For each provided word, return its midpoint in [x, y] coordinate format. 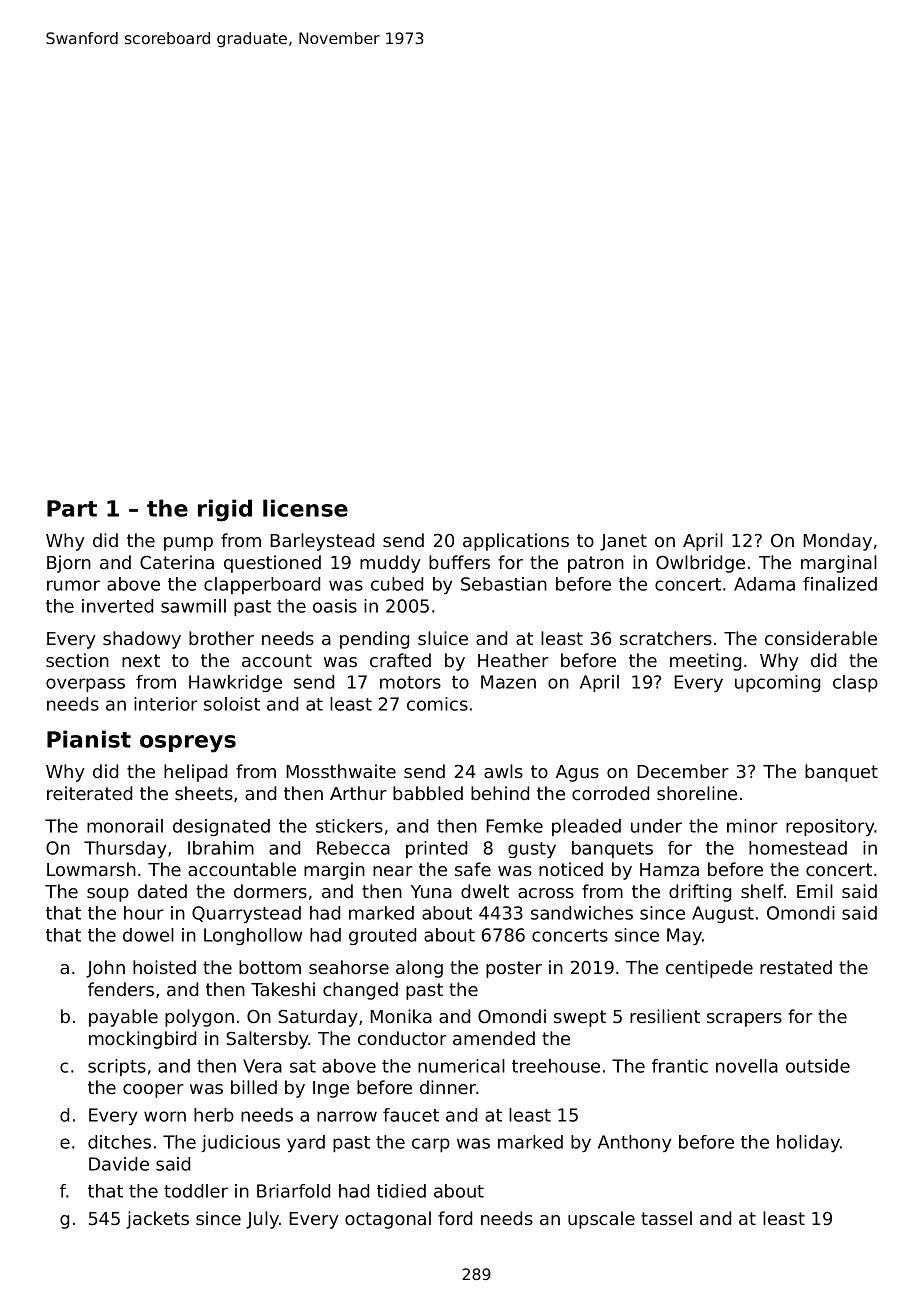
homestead [798, 848]
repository [830, 827]
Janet [623, 542]
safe [473, 869]
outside [818, 1066]
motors [410, 682]
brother [221, 638]
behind [500, 793]
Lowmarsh [91, 869]
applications [516, 542]
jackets [158, 1220]
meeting [705, 662]
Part [72, 508]
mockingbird [142, 1040]
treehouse [556, 1066]
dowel [148, 935]
